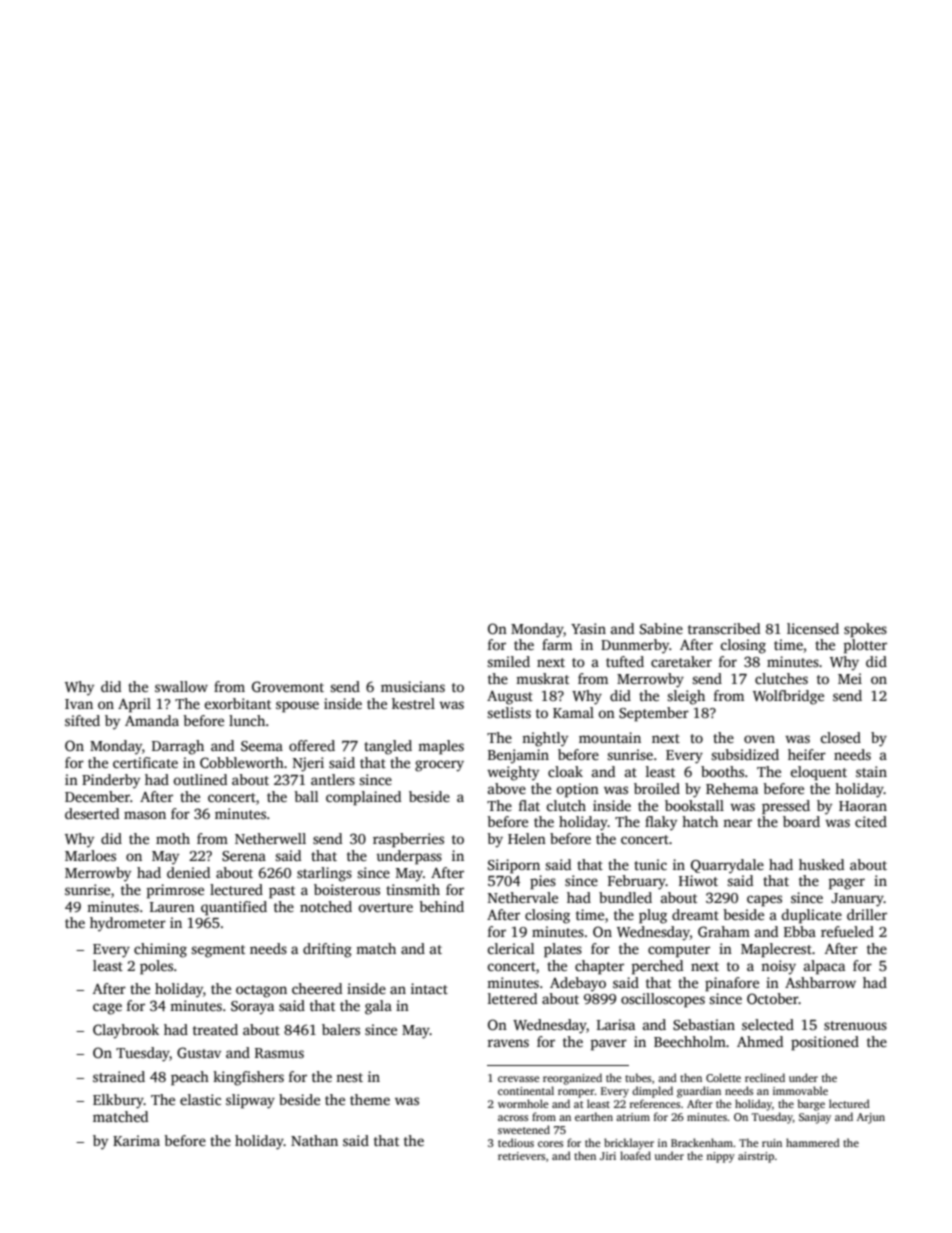 The height and width of the document is (1233, 952). What do you see at coordinates (136, 1140) in the document?
I see `Karima` at bounding box center [136, 1140].
